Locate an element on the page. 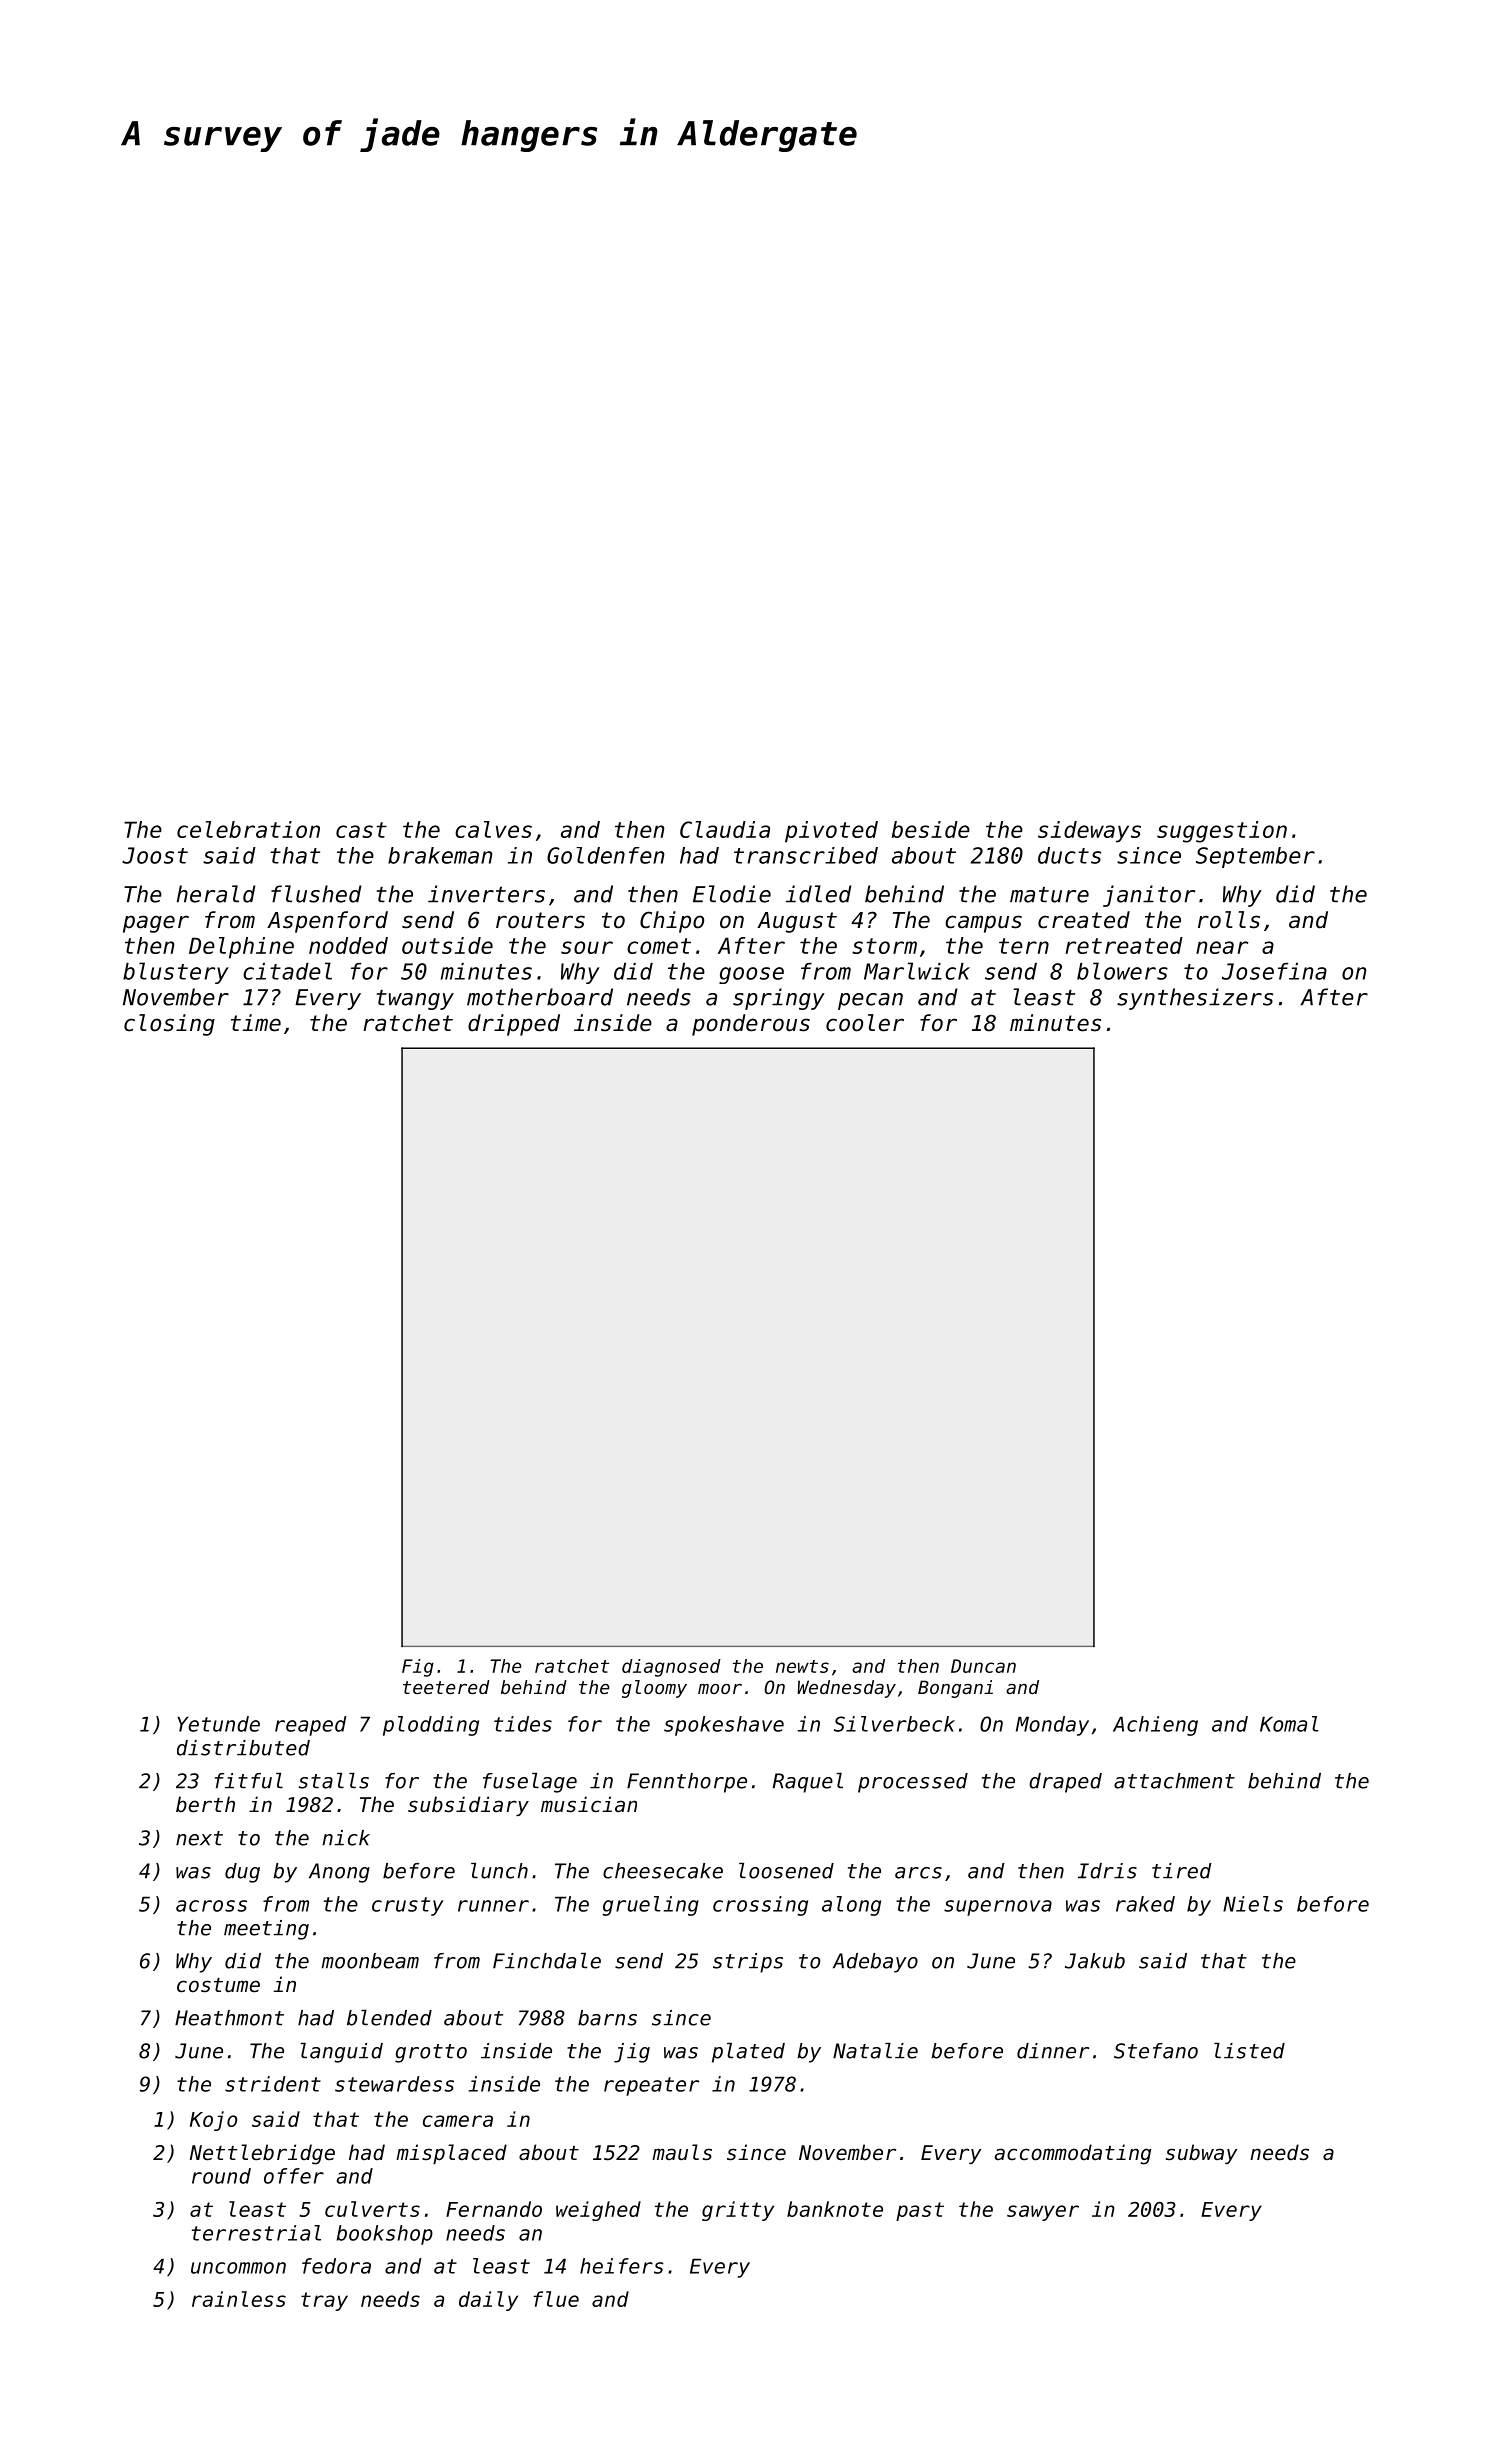  Joost is located at coordinates (155, 855).
